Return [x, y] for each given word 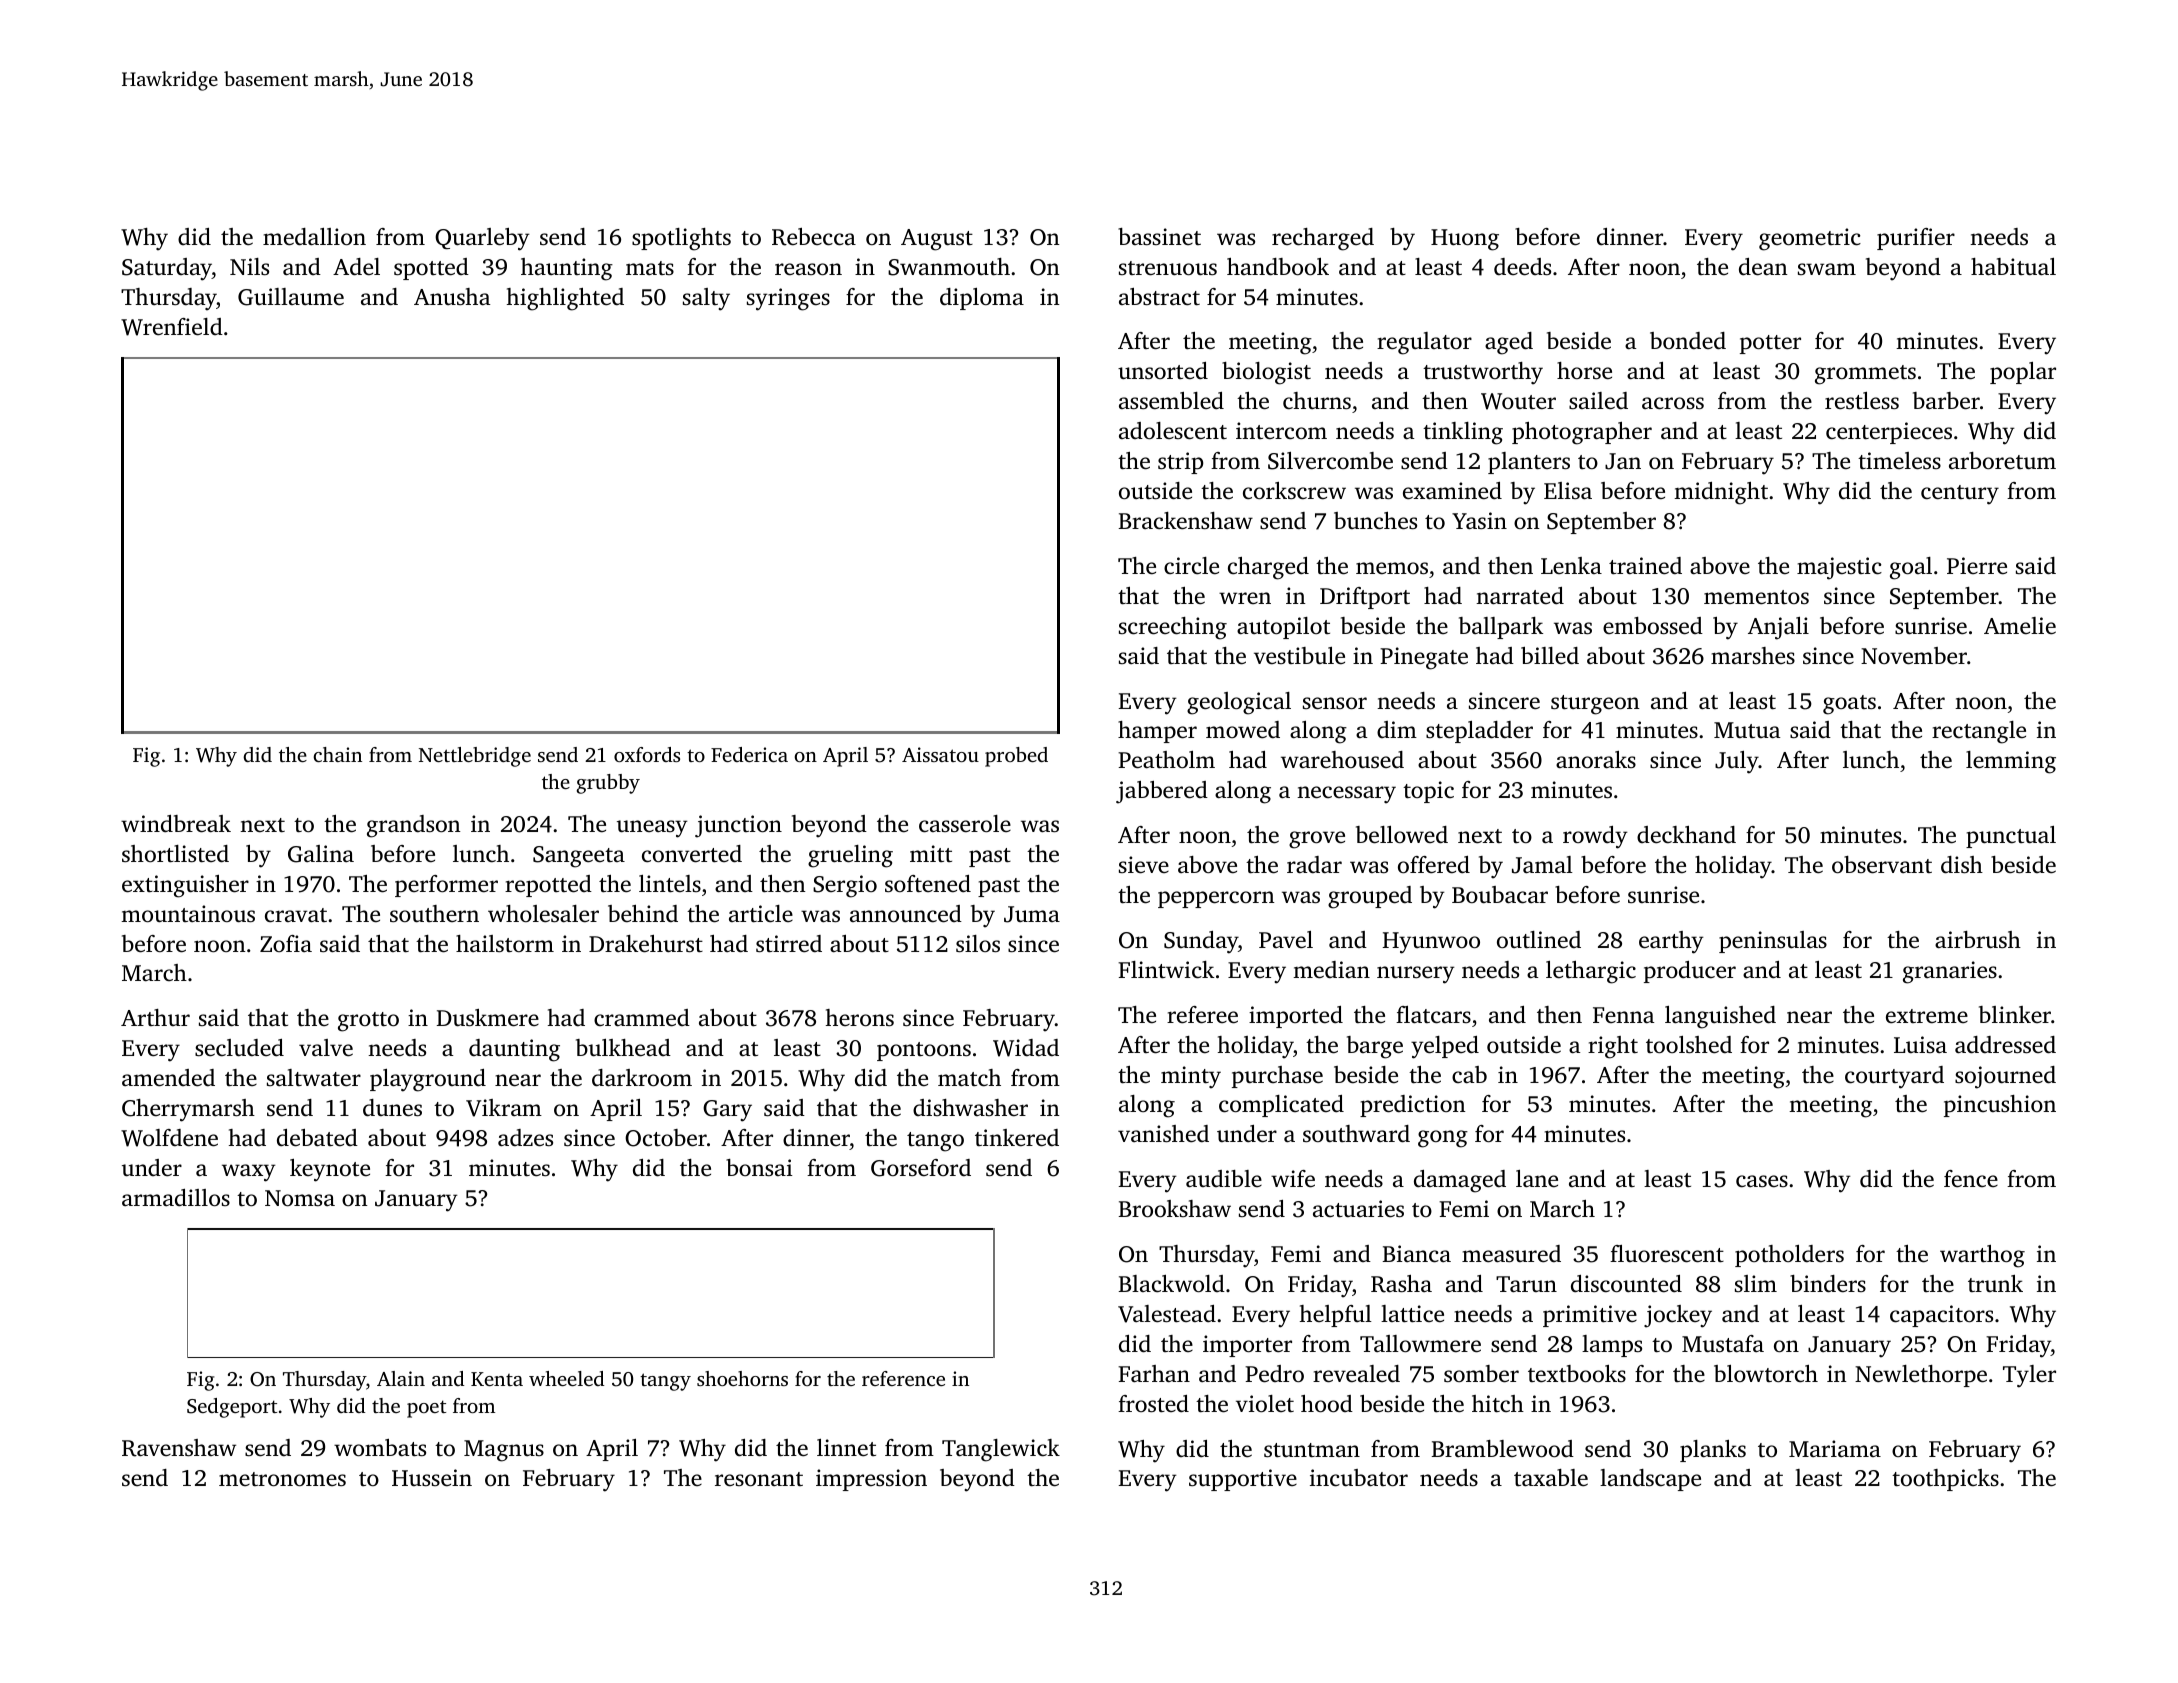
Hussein [432, 1477]
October [666, 1138]
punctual [2011, 837]
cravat [296, 915]
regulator [1424, 343]
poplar [2023, 373]
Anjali [1778, 628]
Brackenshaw [1185, 521]
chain [337, 754]
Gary [727, 1111]
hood [1327, 1404]
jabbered [1162, 792]
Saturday [167, 269]
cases [1762, 1181]
